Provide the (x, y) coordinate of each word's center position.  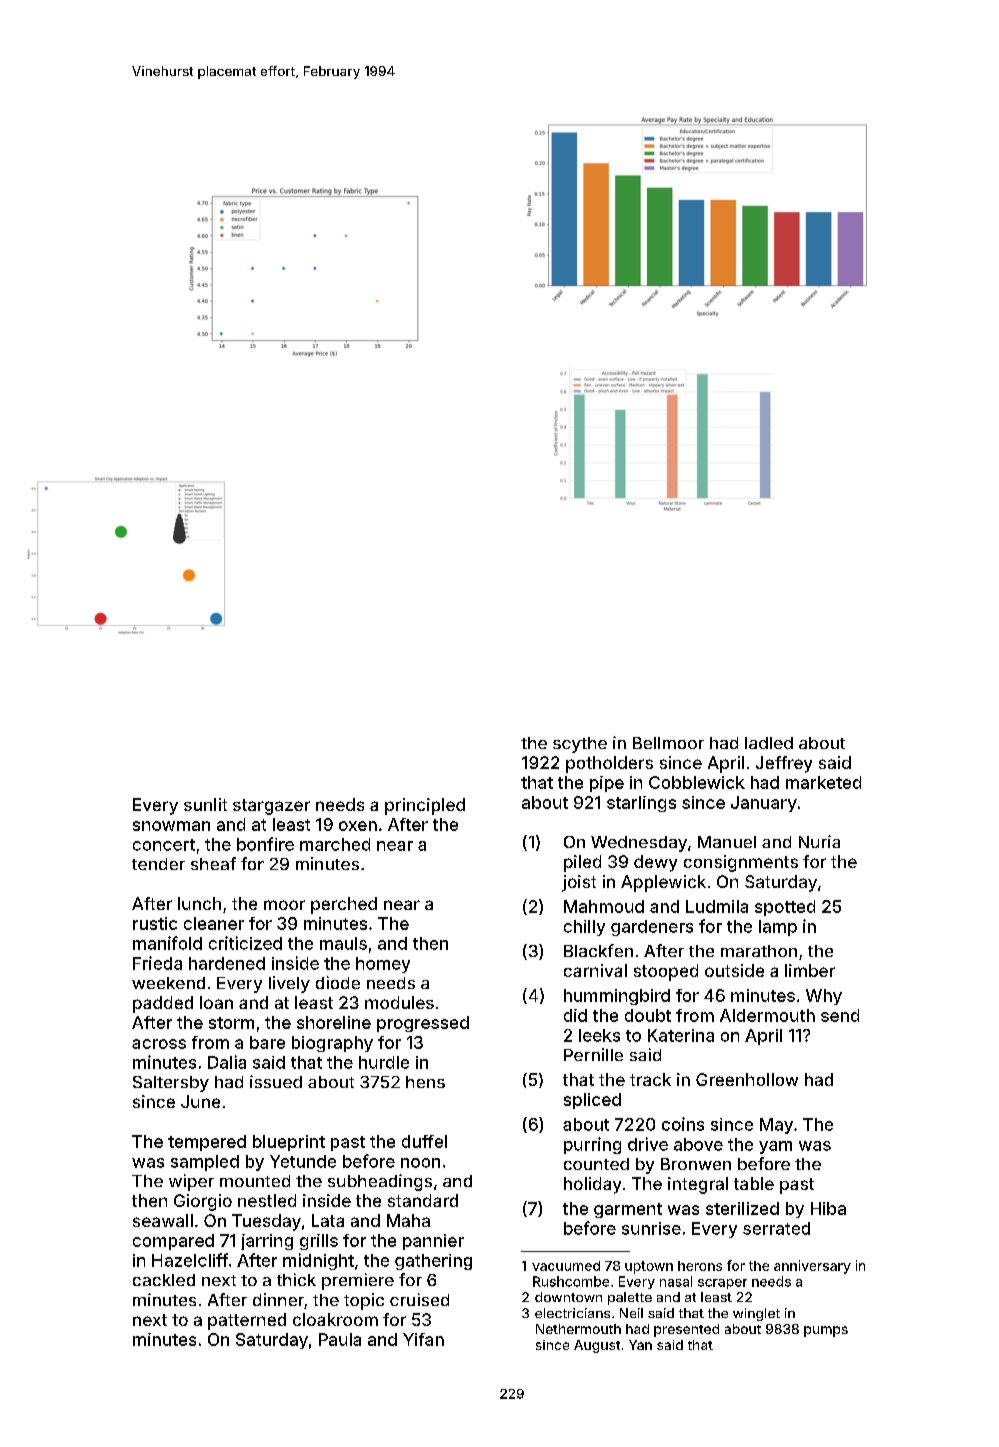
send (840, 1015)
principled (425, 806)
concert (164, 845)
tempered (207, 1143)
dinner (278, 1299)
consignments (741, 863)
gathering (433, 1262)
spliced (592, 1101)
